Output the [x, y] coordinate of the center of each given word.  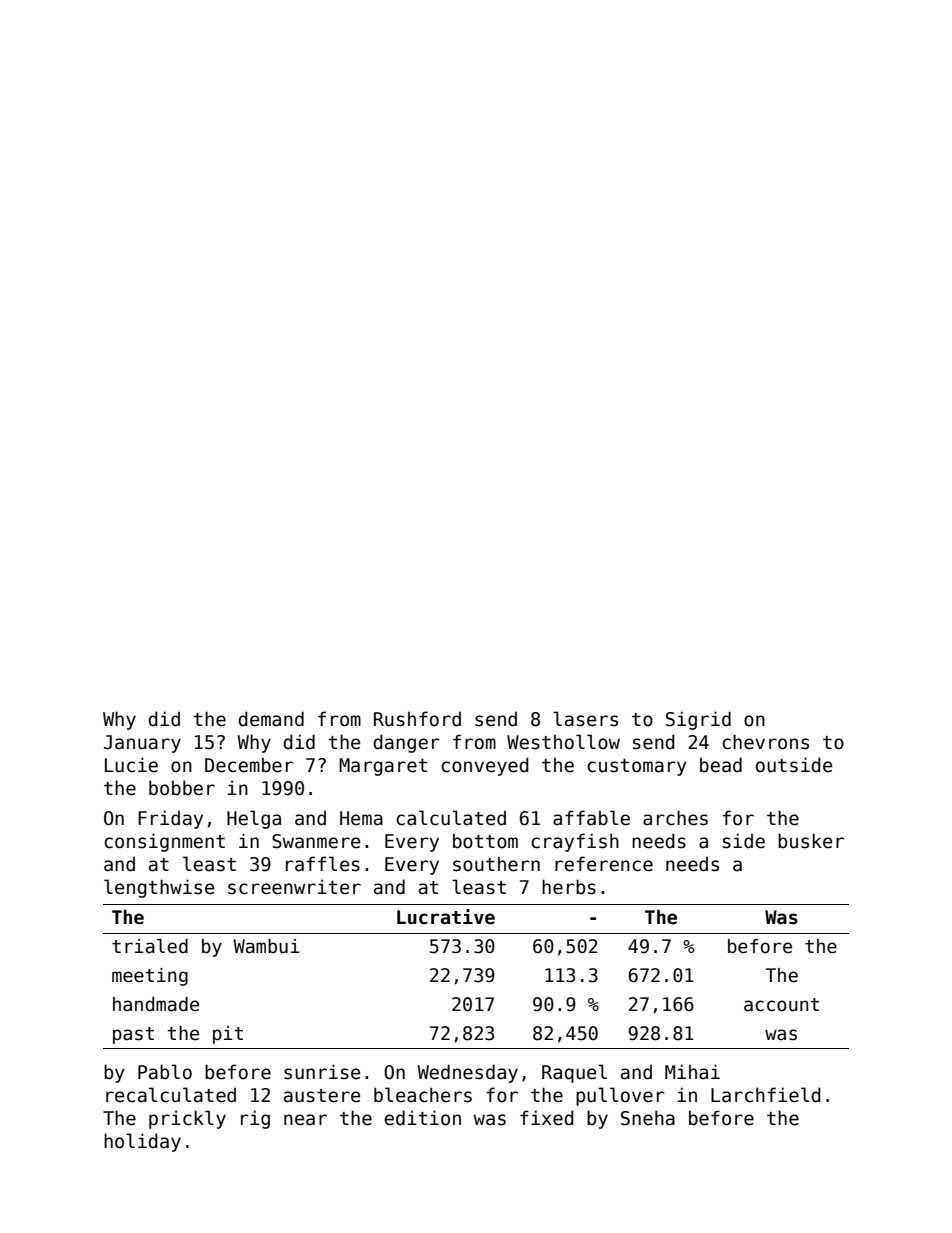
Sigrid [698, 720]
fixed [547, 1118]
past [133, 1035]
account [781, 1005]
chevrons [765, 742]
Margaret [383, 767]
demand [271, 719]
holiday [142, 1142]
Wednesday [467, 1073]
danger [406, 743]
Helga [254, 819]
